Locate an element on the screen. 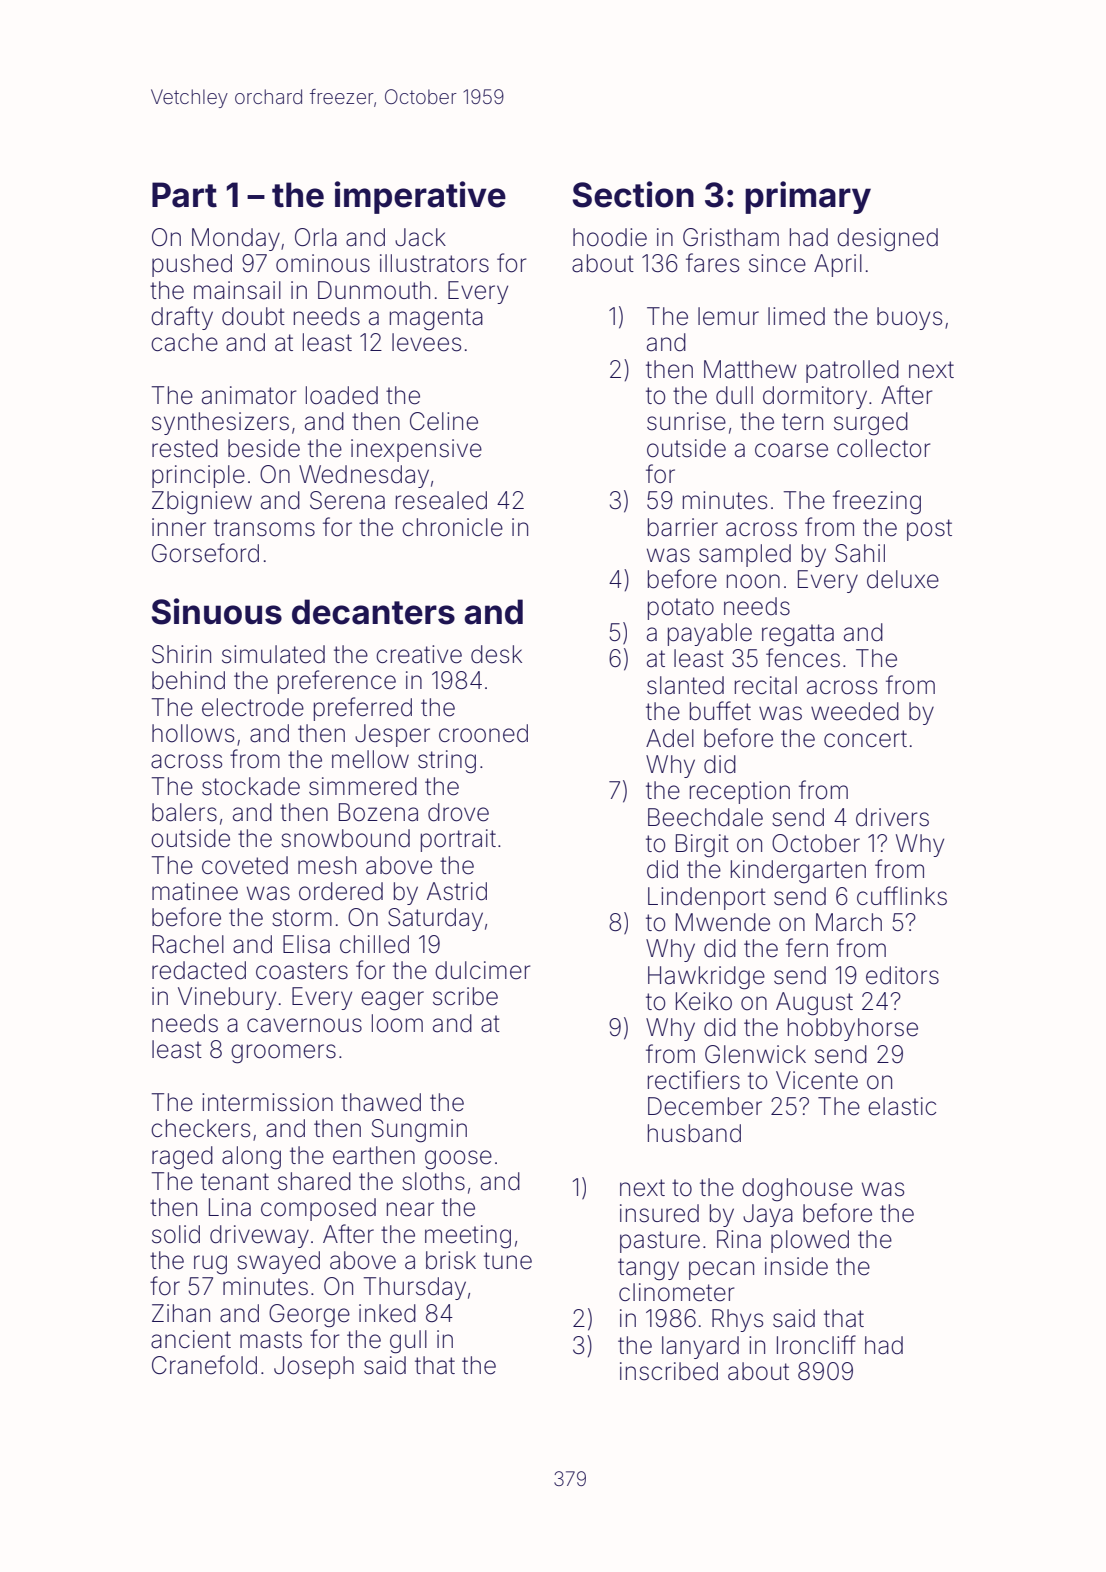 The width and height of the screenshot is (1106, 1572). barrier is located at coordinates (683, 527).
